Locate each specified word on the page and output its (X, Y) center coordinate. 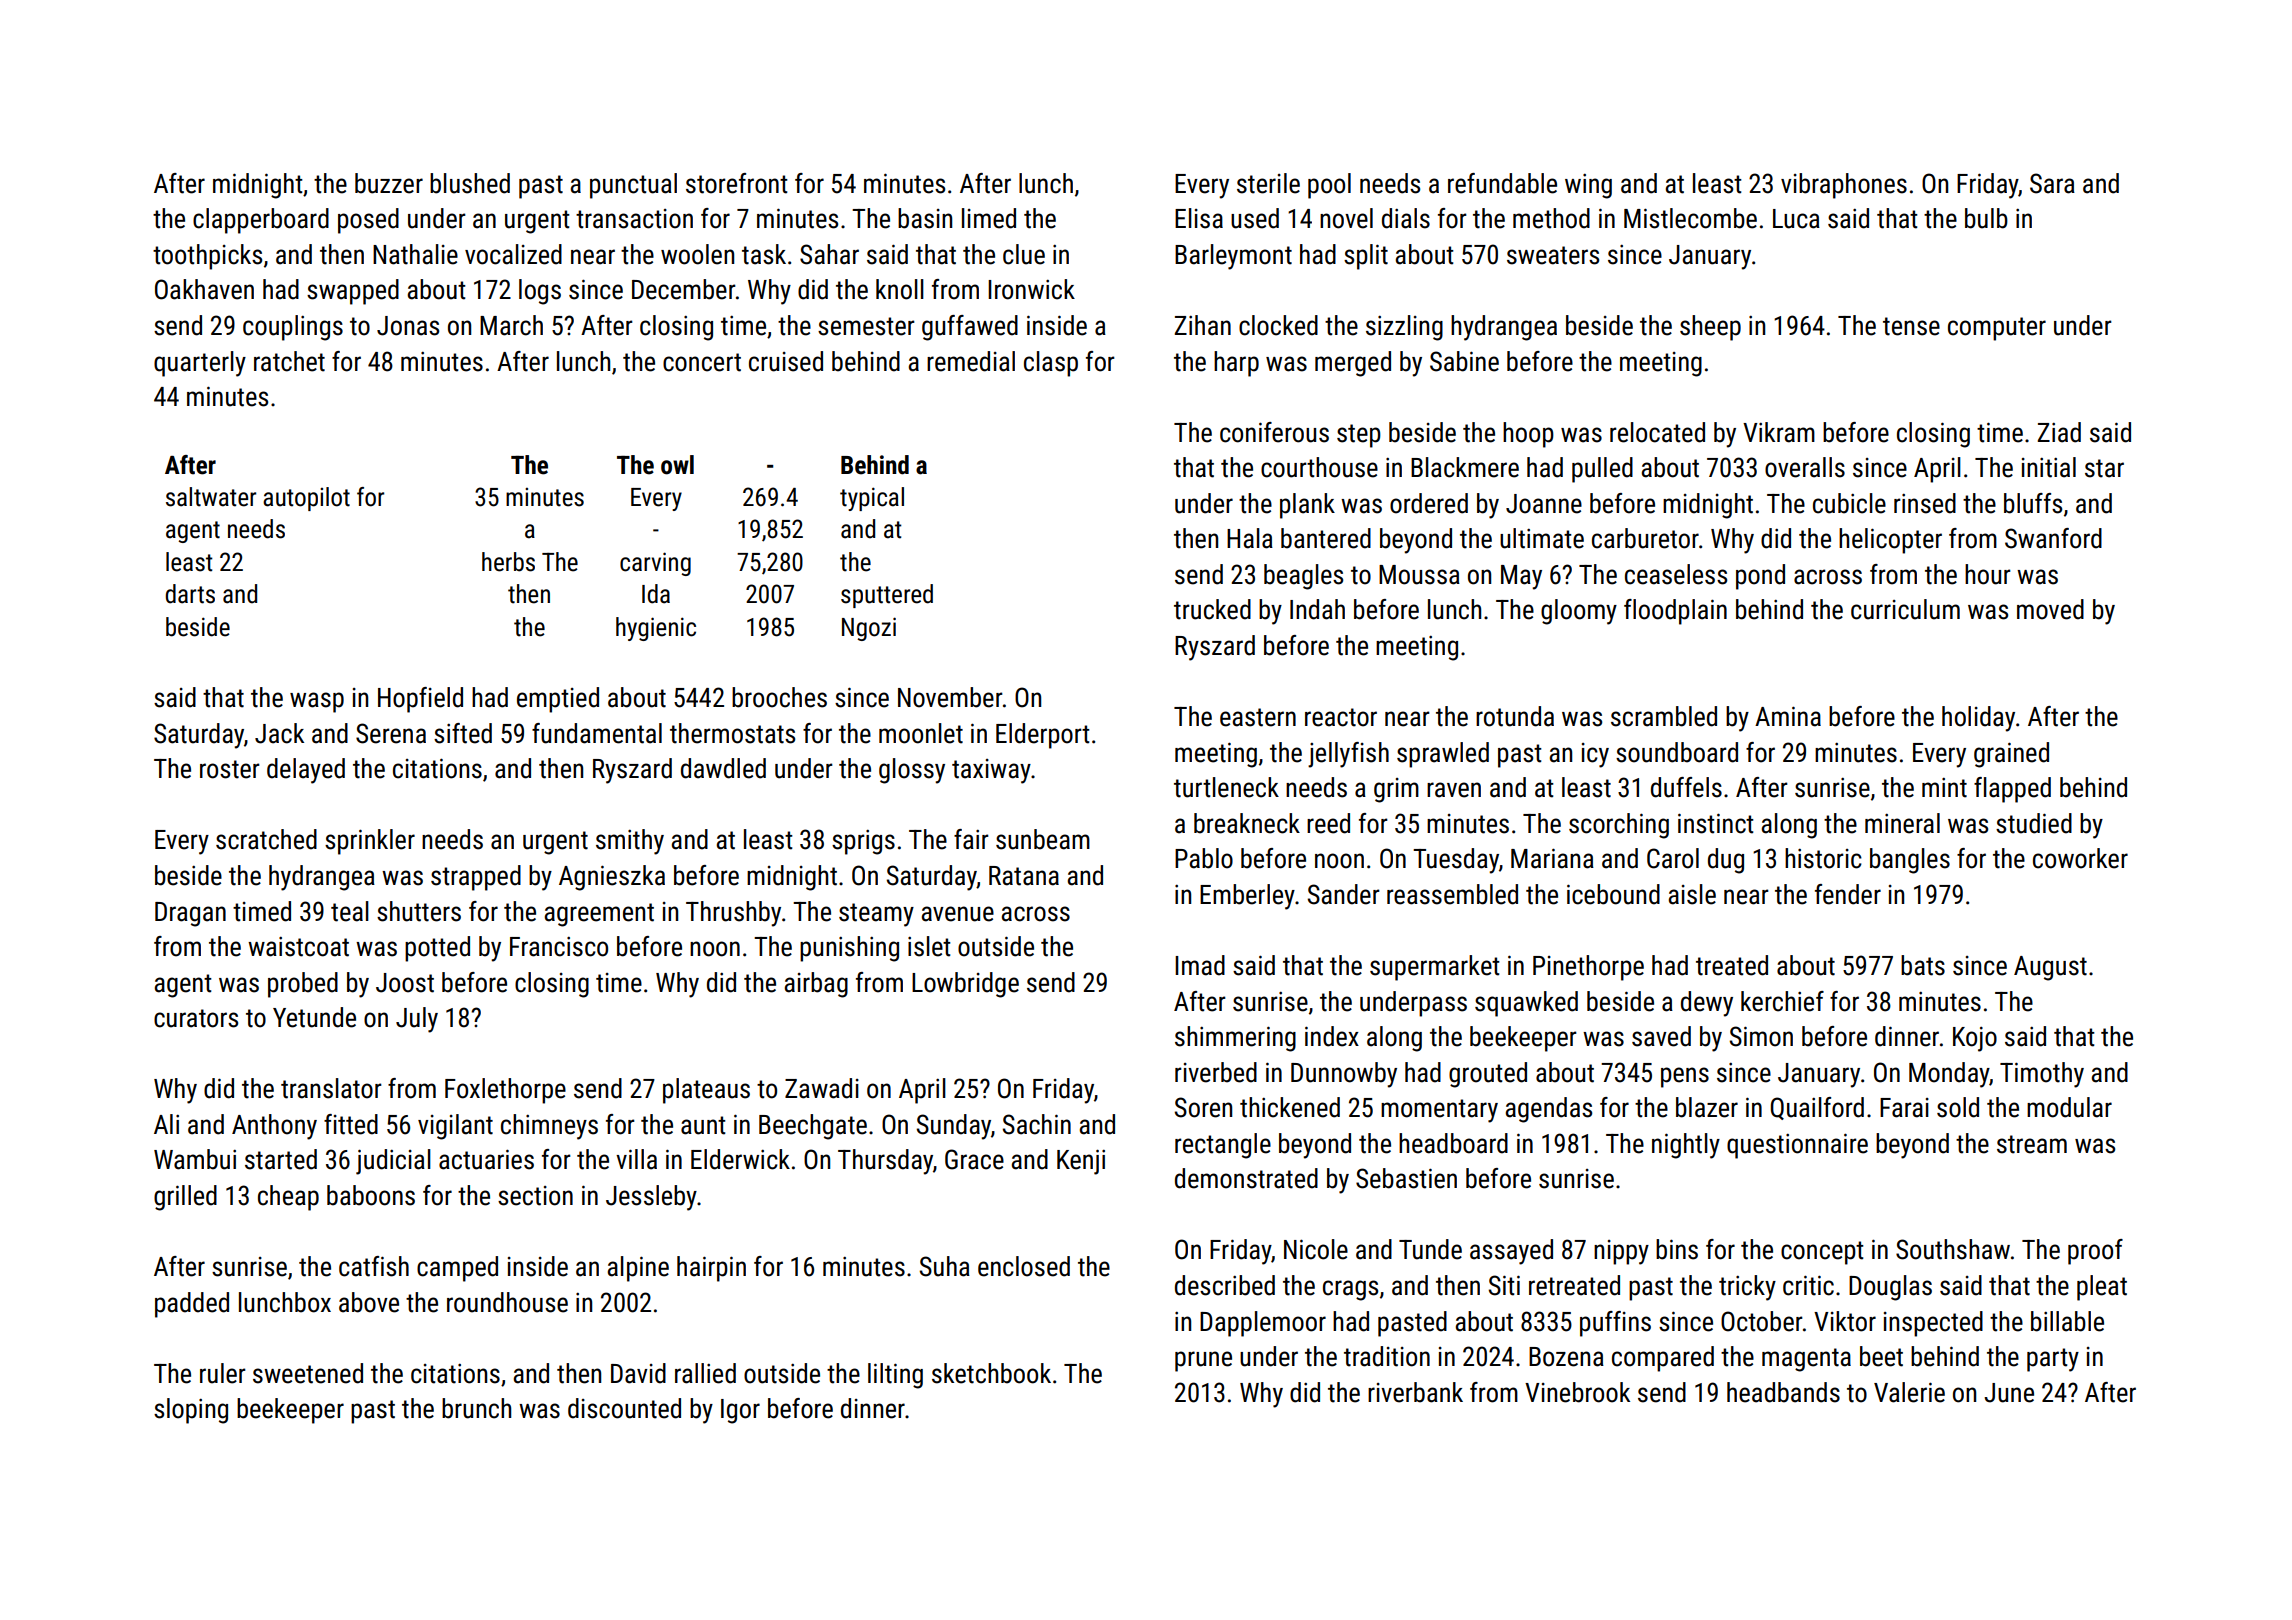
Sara (2052, 183)
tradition (1387, 1356)
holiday (1978, 719)
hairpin (711, 1269)
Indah (1317, 609)
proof (2095, 1252)
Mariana (1552, 858)
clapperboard (261, 221)
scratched (266, 839)
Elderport (1043, 736)
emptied (558, 700)
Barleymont (1233, 257)
